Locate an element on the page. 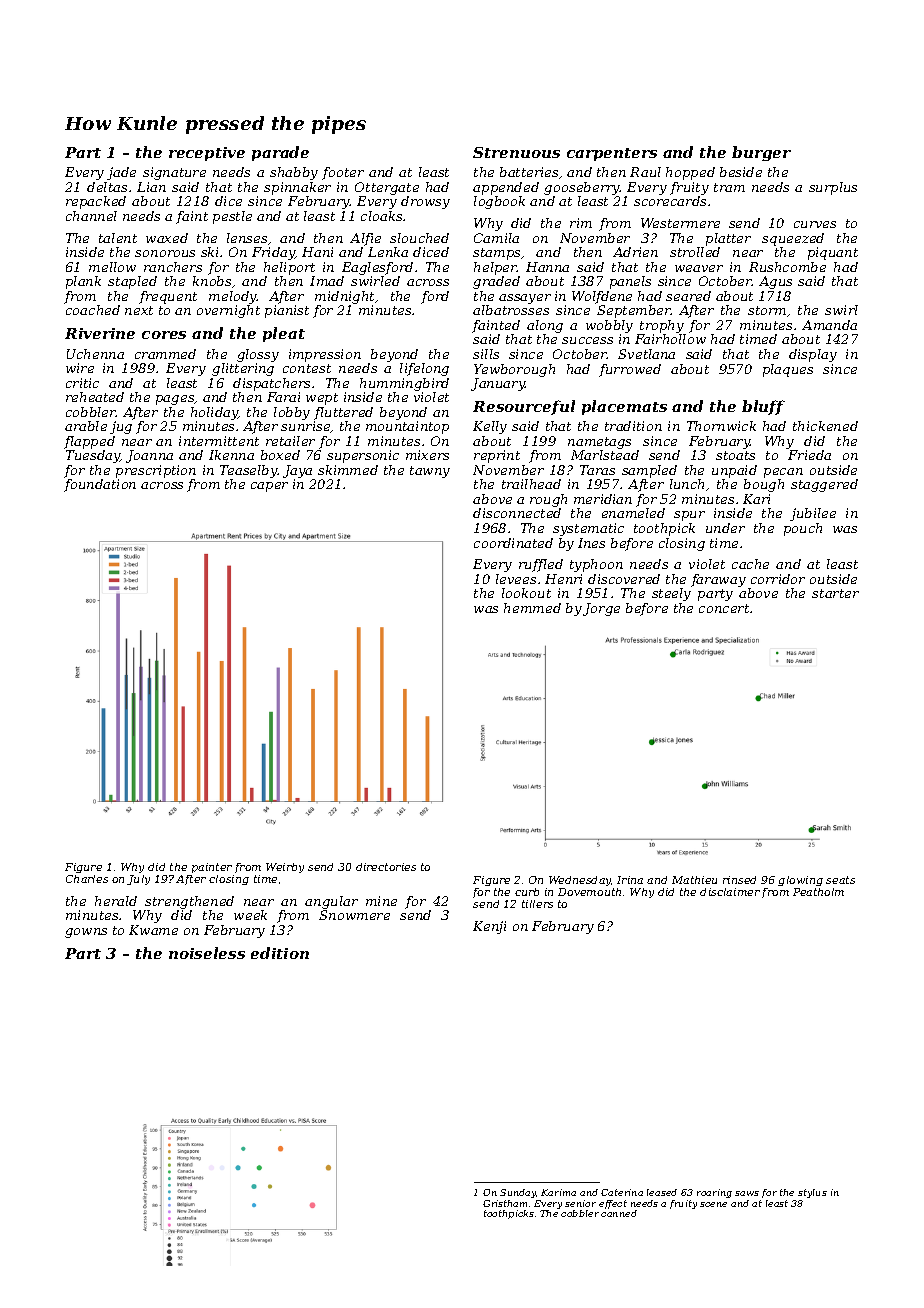 The width and height of the page is (924, 1308). carpenters is located at coordinates (612, 154).
